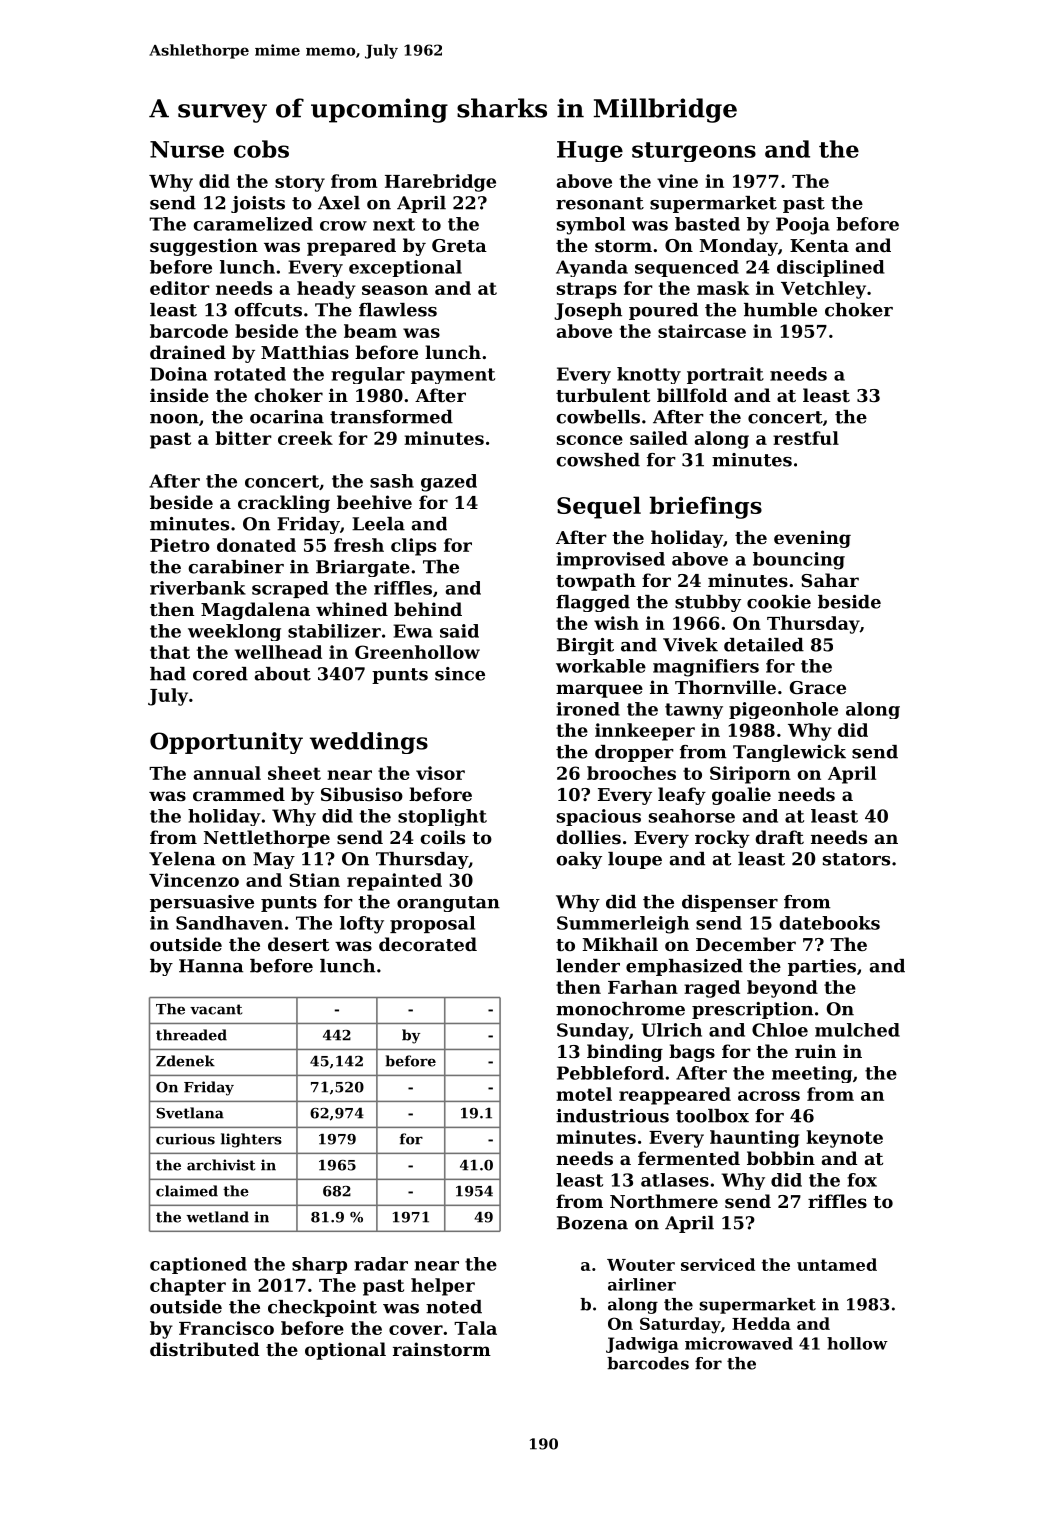 This page has width=1056, height=1529. I want to click on towpath, so click(596, 582).
